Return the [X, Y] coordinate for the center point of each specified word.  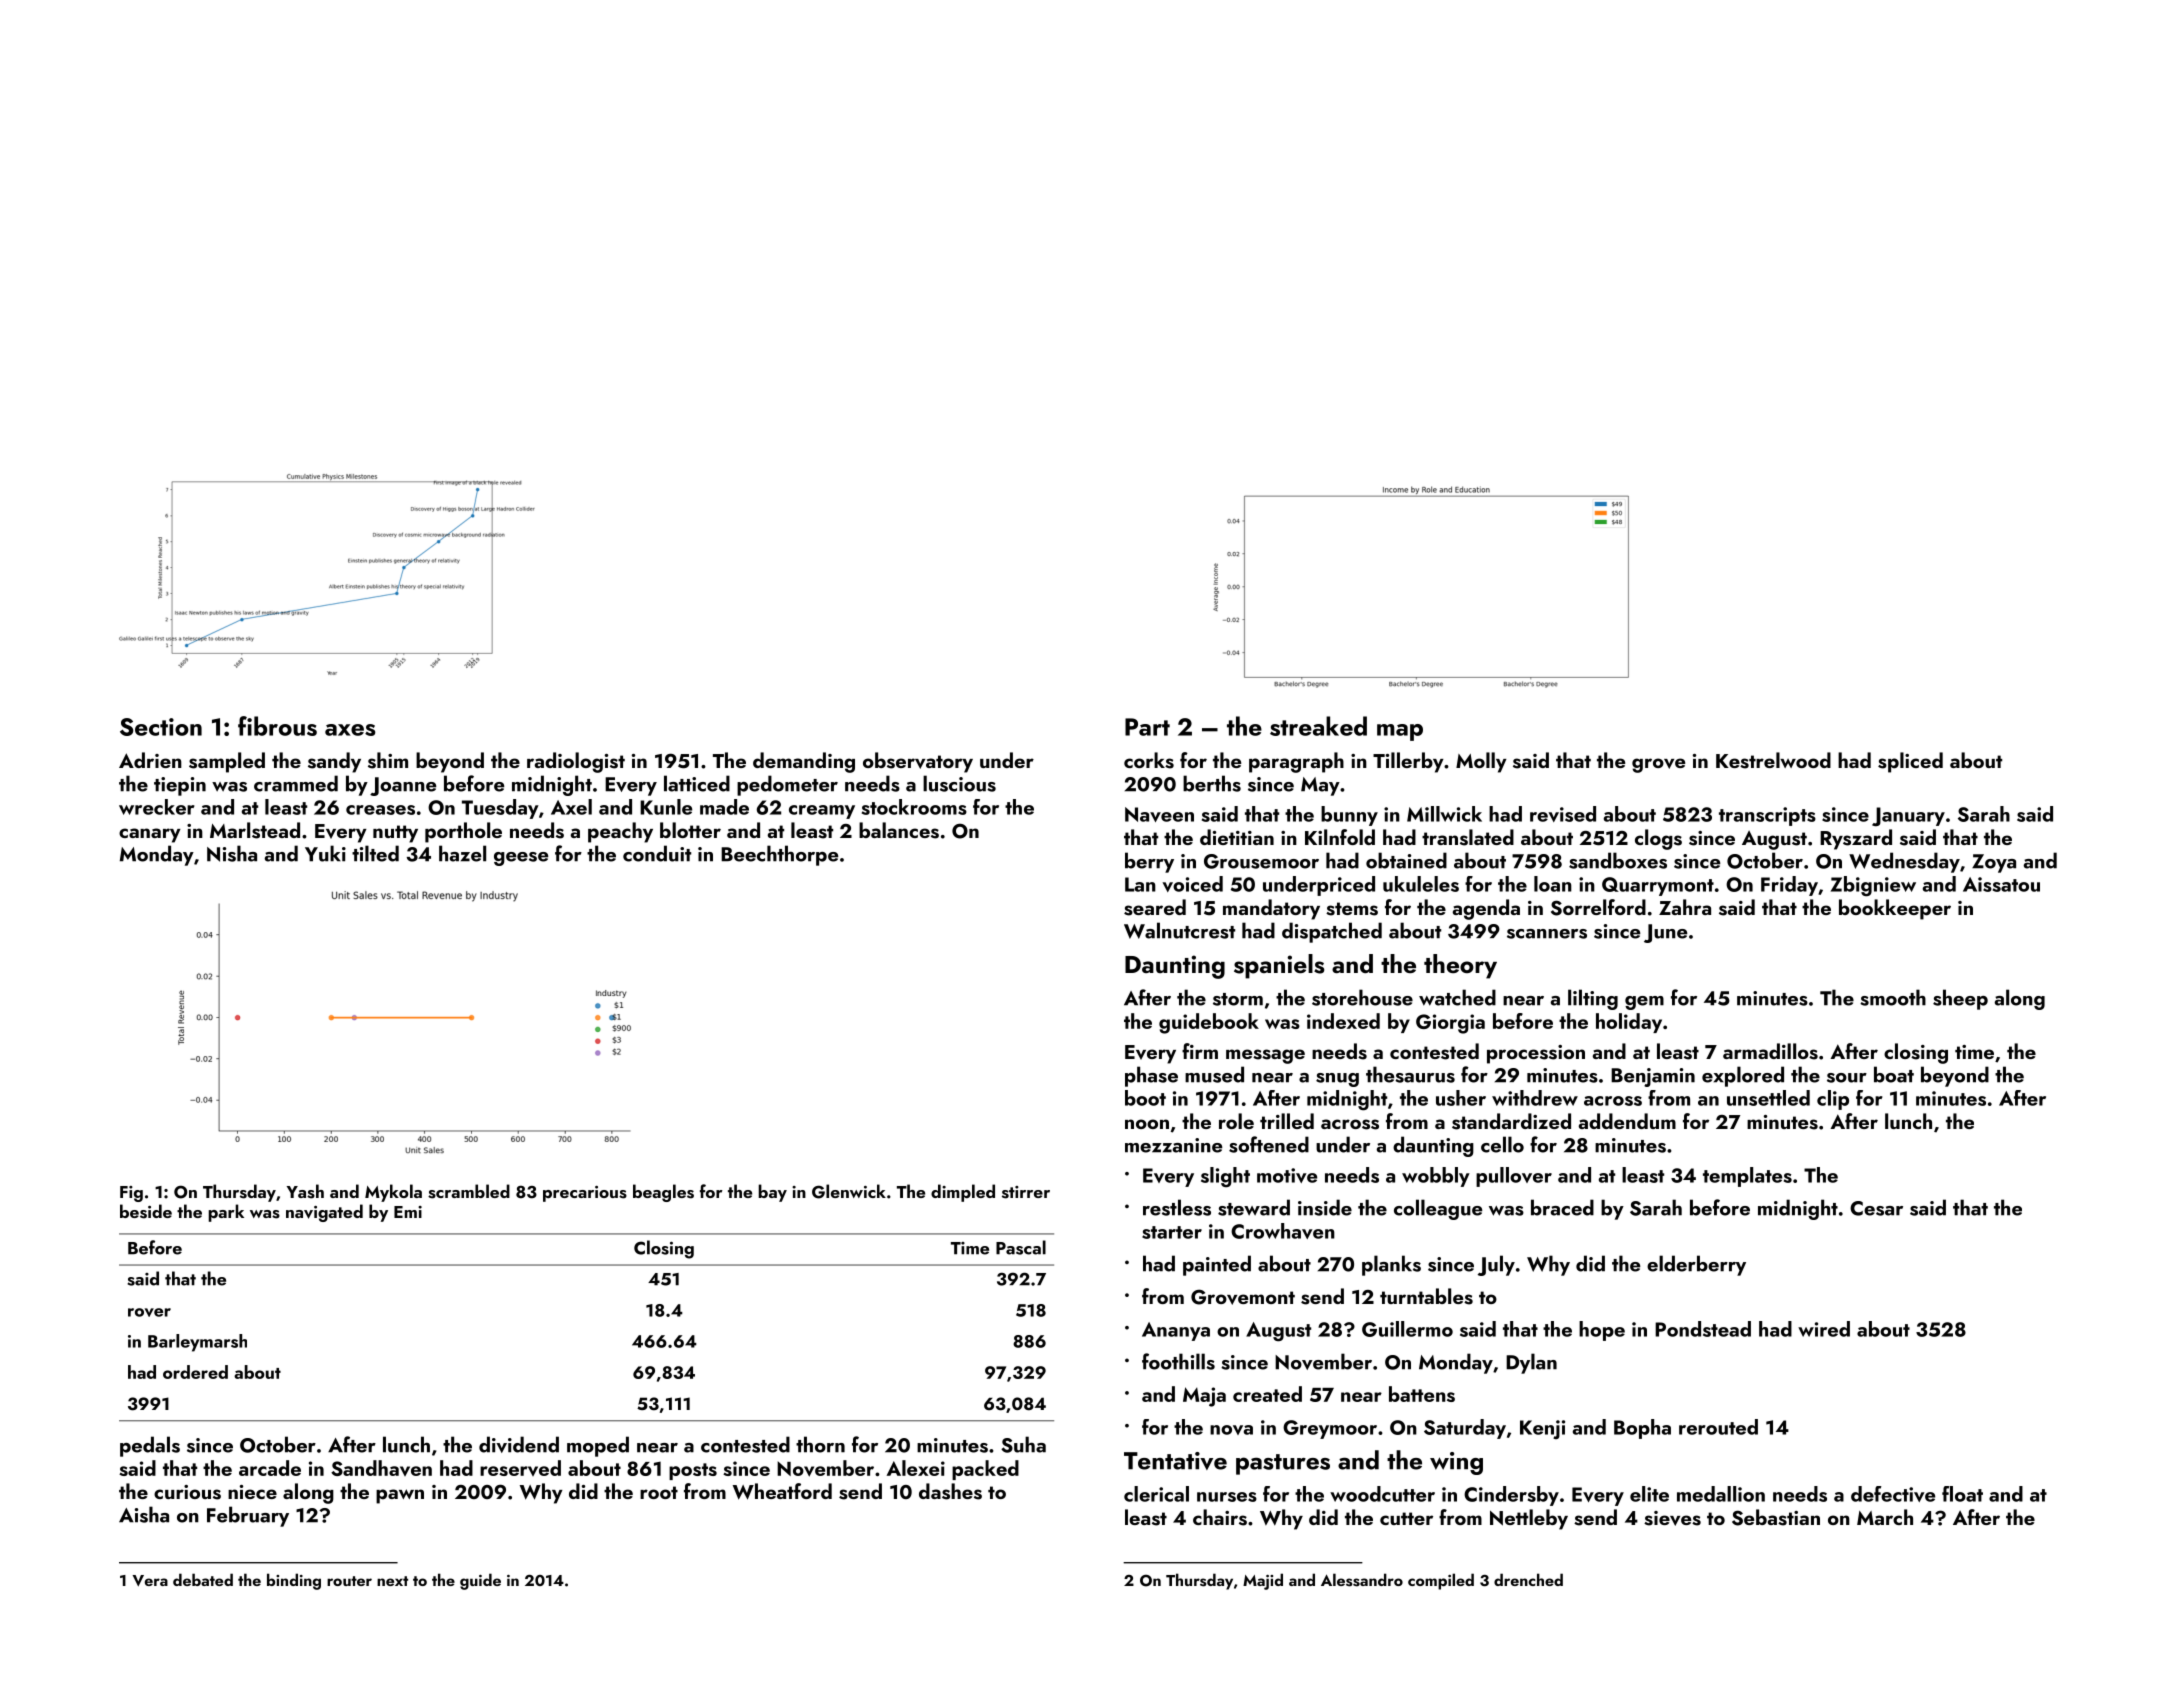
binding [294, 1581]
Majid [1263, 1581]
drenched [1528, 1579]
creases [380, 810]
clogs [1658, 839]
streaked [1318, 726]
